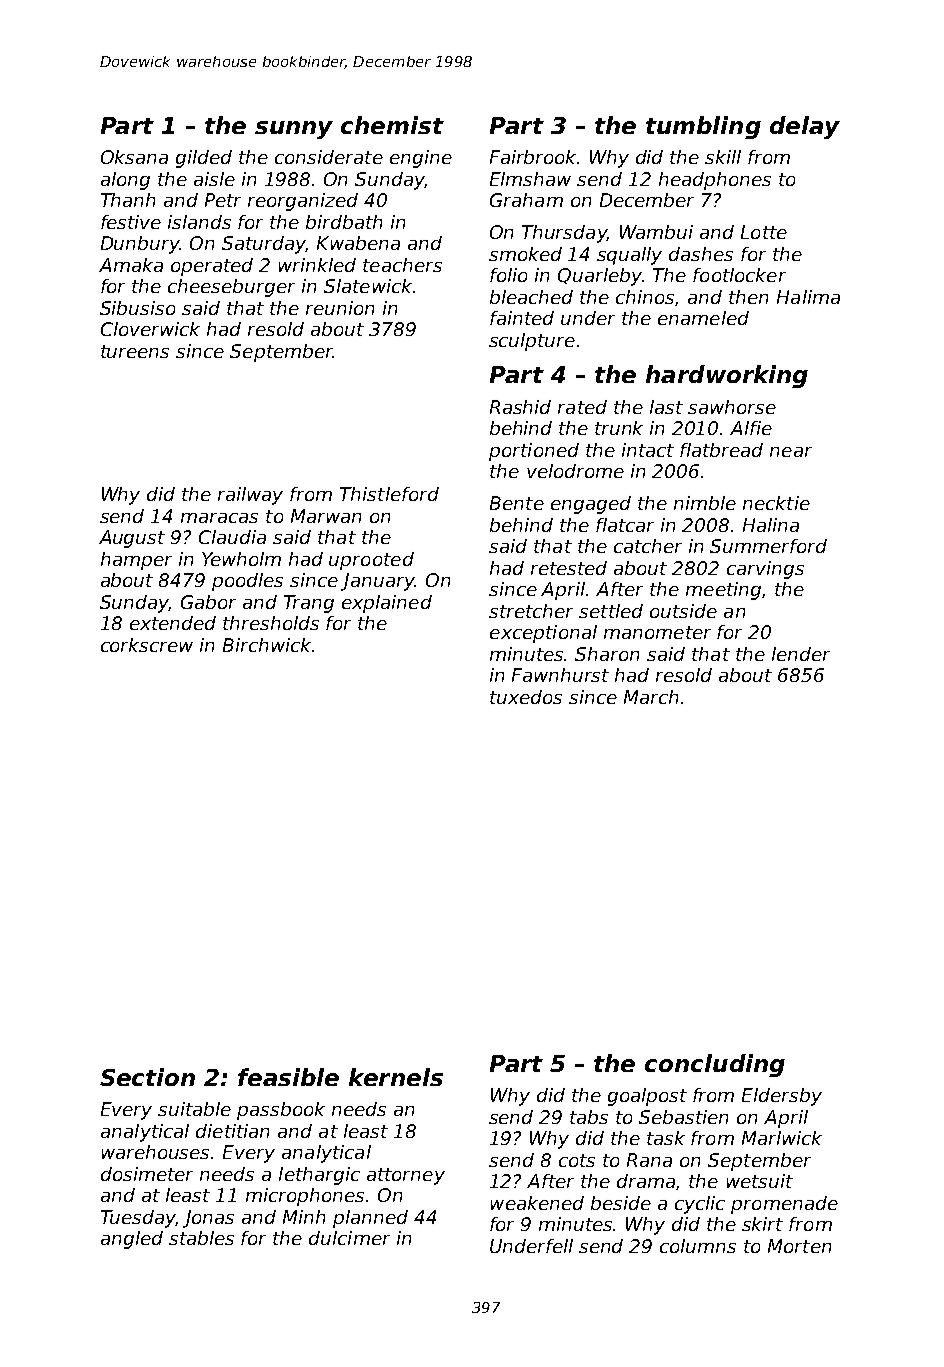 This document has width=944, height=1367. Describe the element at coordinates (531, 611) in the document. I see `stretcher` at that location.
